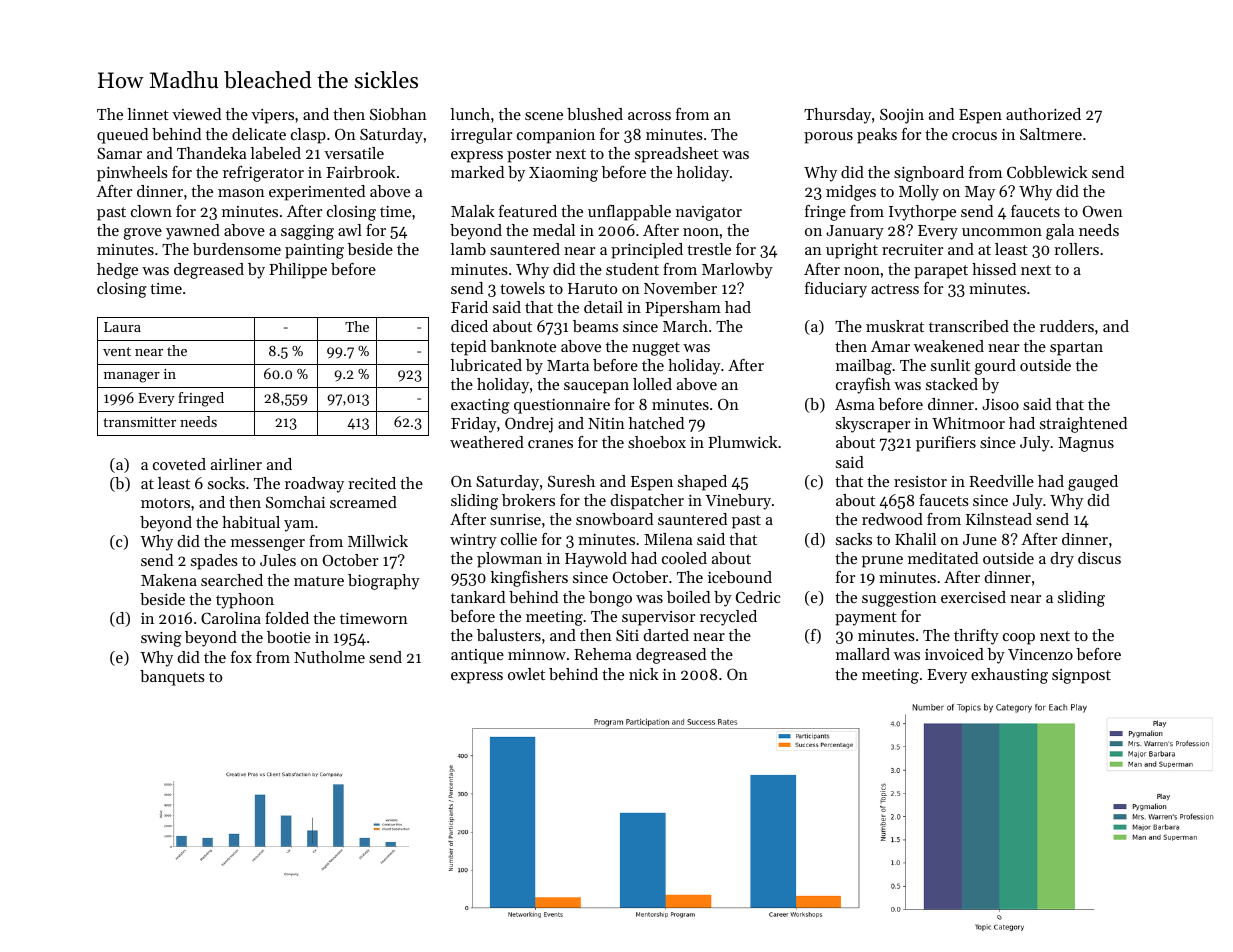  I want to click on sacks, so click(854, 539).
